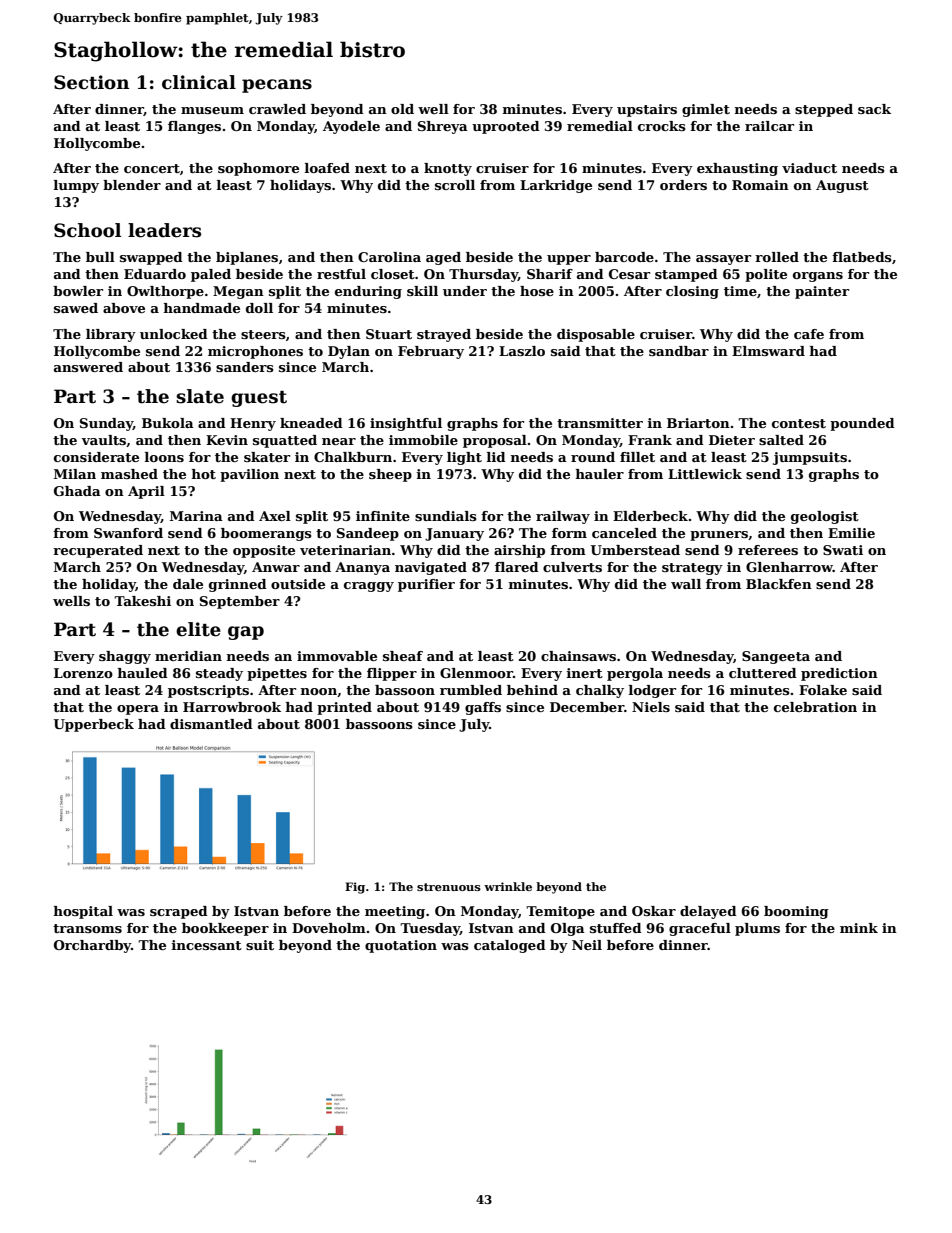 This screenshot has width=952, height=1233. What do you see at coordinates (402, 109) in the screenshot?
I see `old` at bounding box center [402, 109].
